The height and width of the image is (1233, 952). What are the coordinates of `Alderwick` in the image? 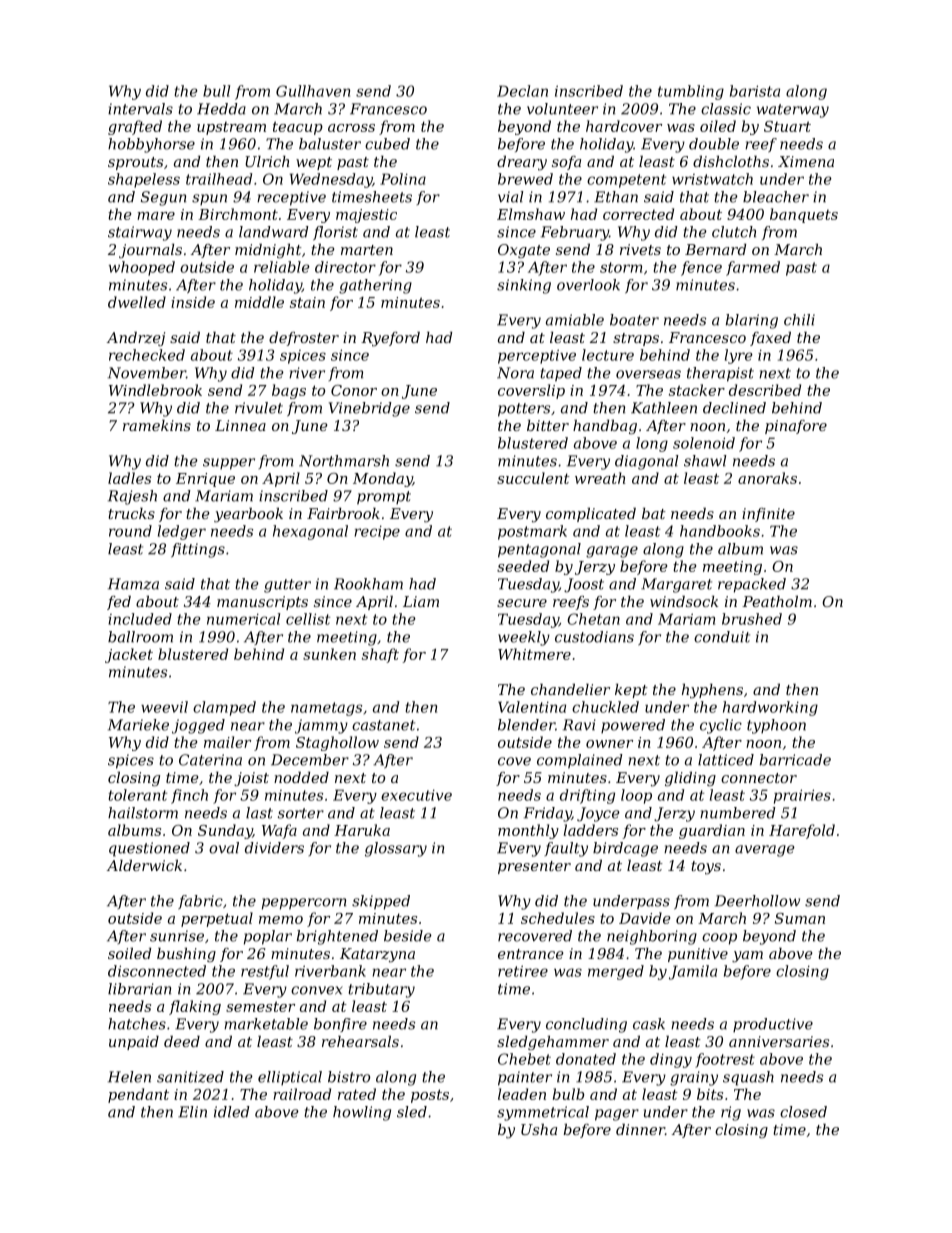 It's located at (144, 865).
